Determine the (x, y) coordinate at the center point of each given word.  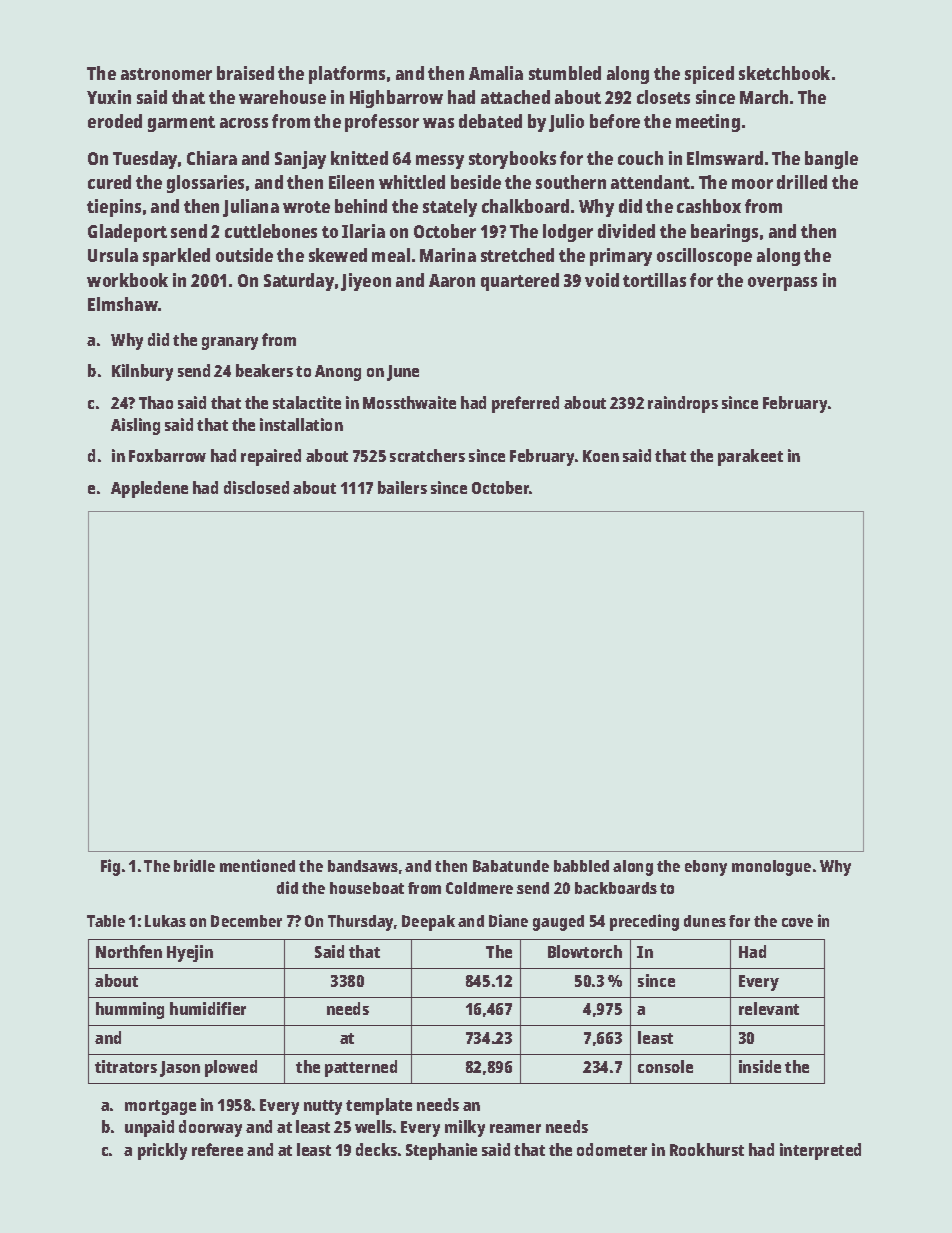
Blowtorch (585, 951)
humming (130, 1010)
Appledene (149, 489)
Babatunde (511, 866)
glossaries (205, 184)
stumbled (565, 73)
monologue (771, 868)
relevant (769, 1008)
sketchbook (784, 73)
